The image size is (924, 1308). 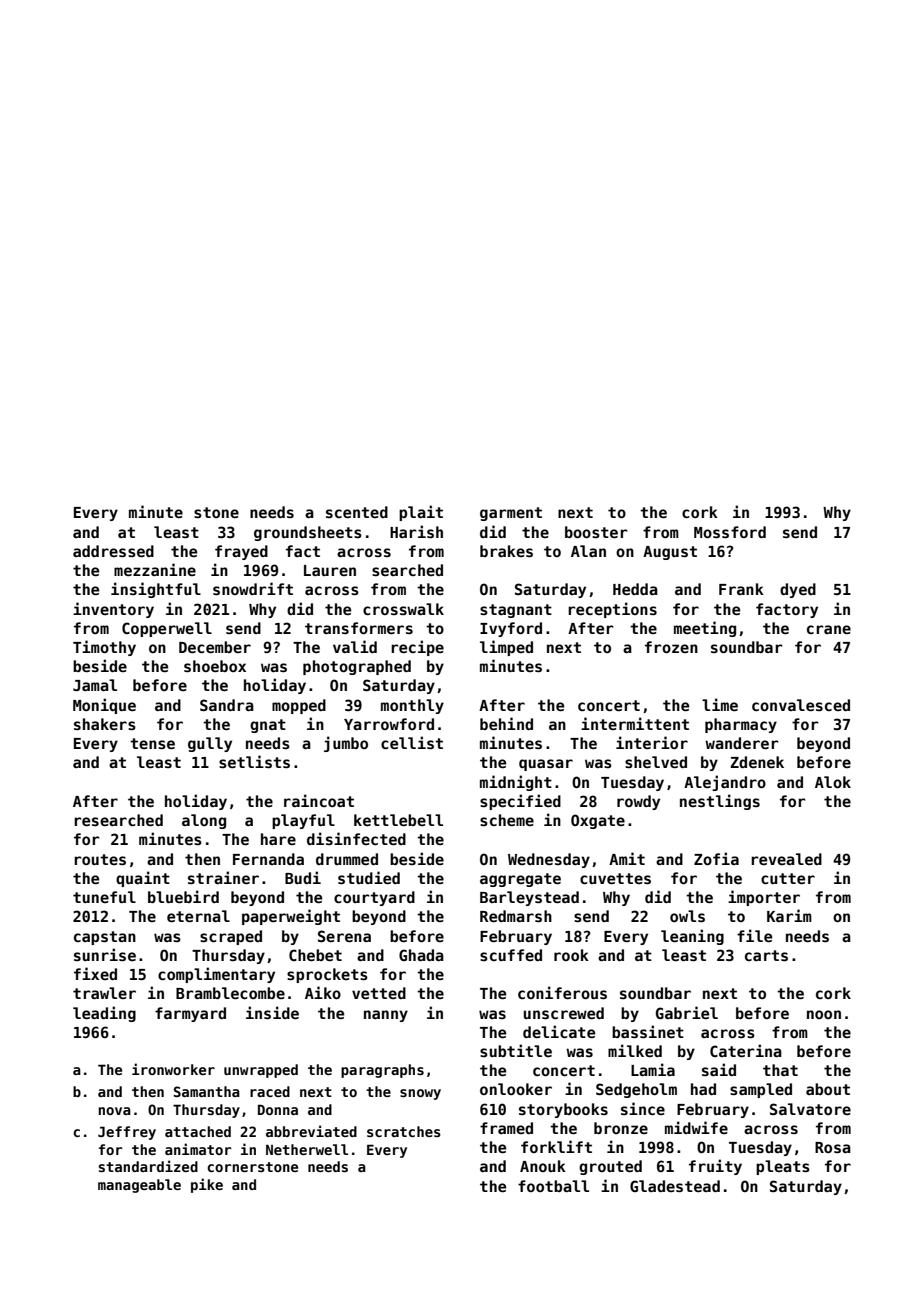 I want to click on transformers, so click(x=359, y=628).
